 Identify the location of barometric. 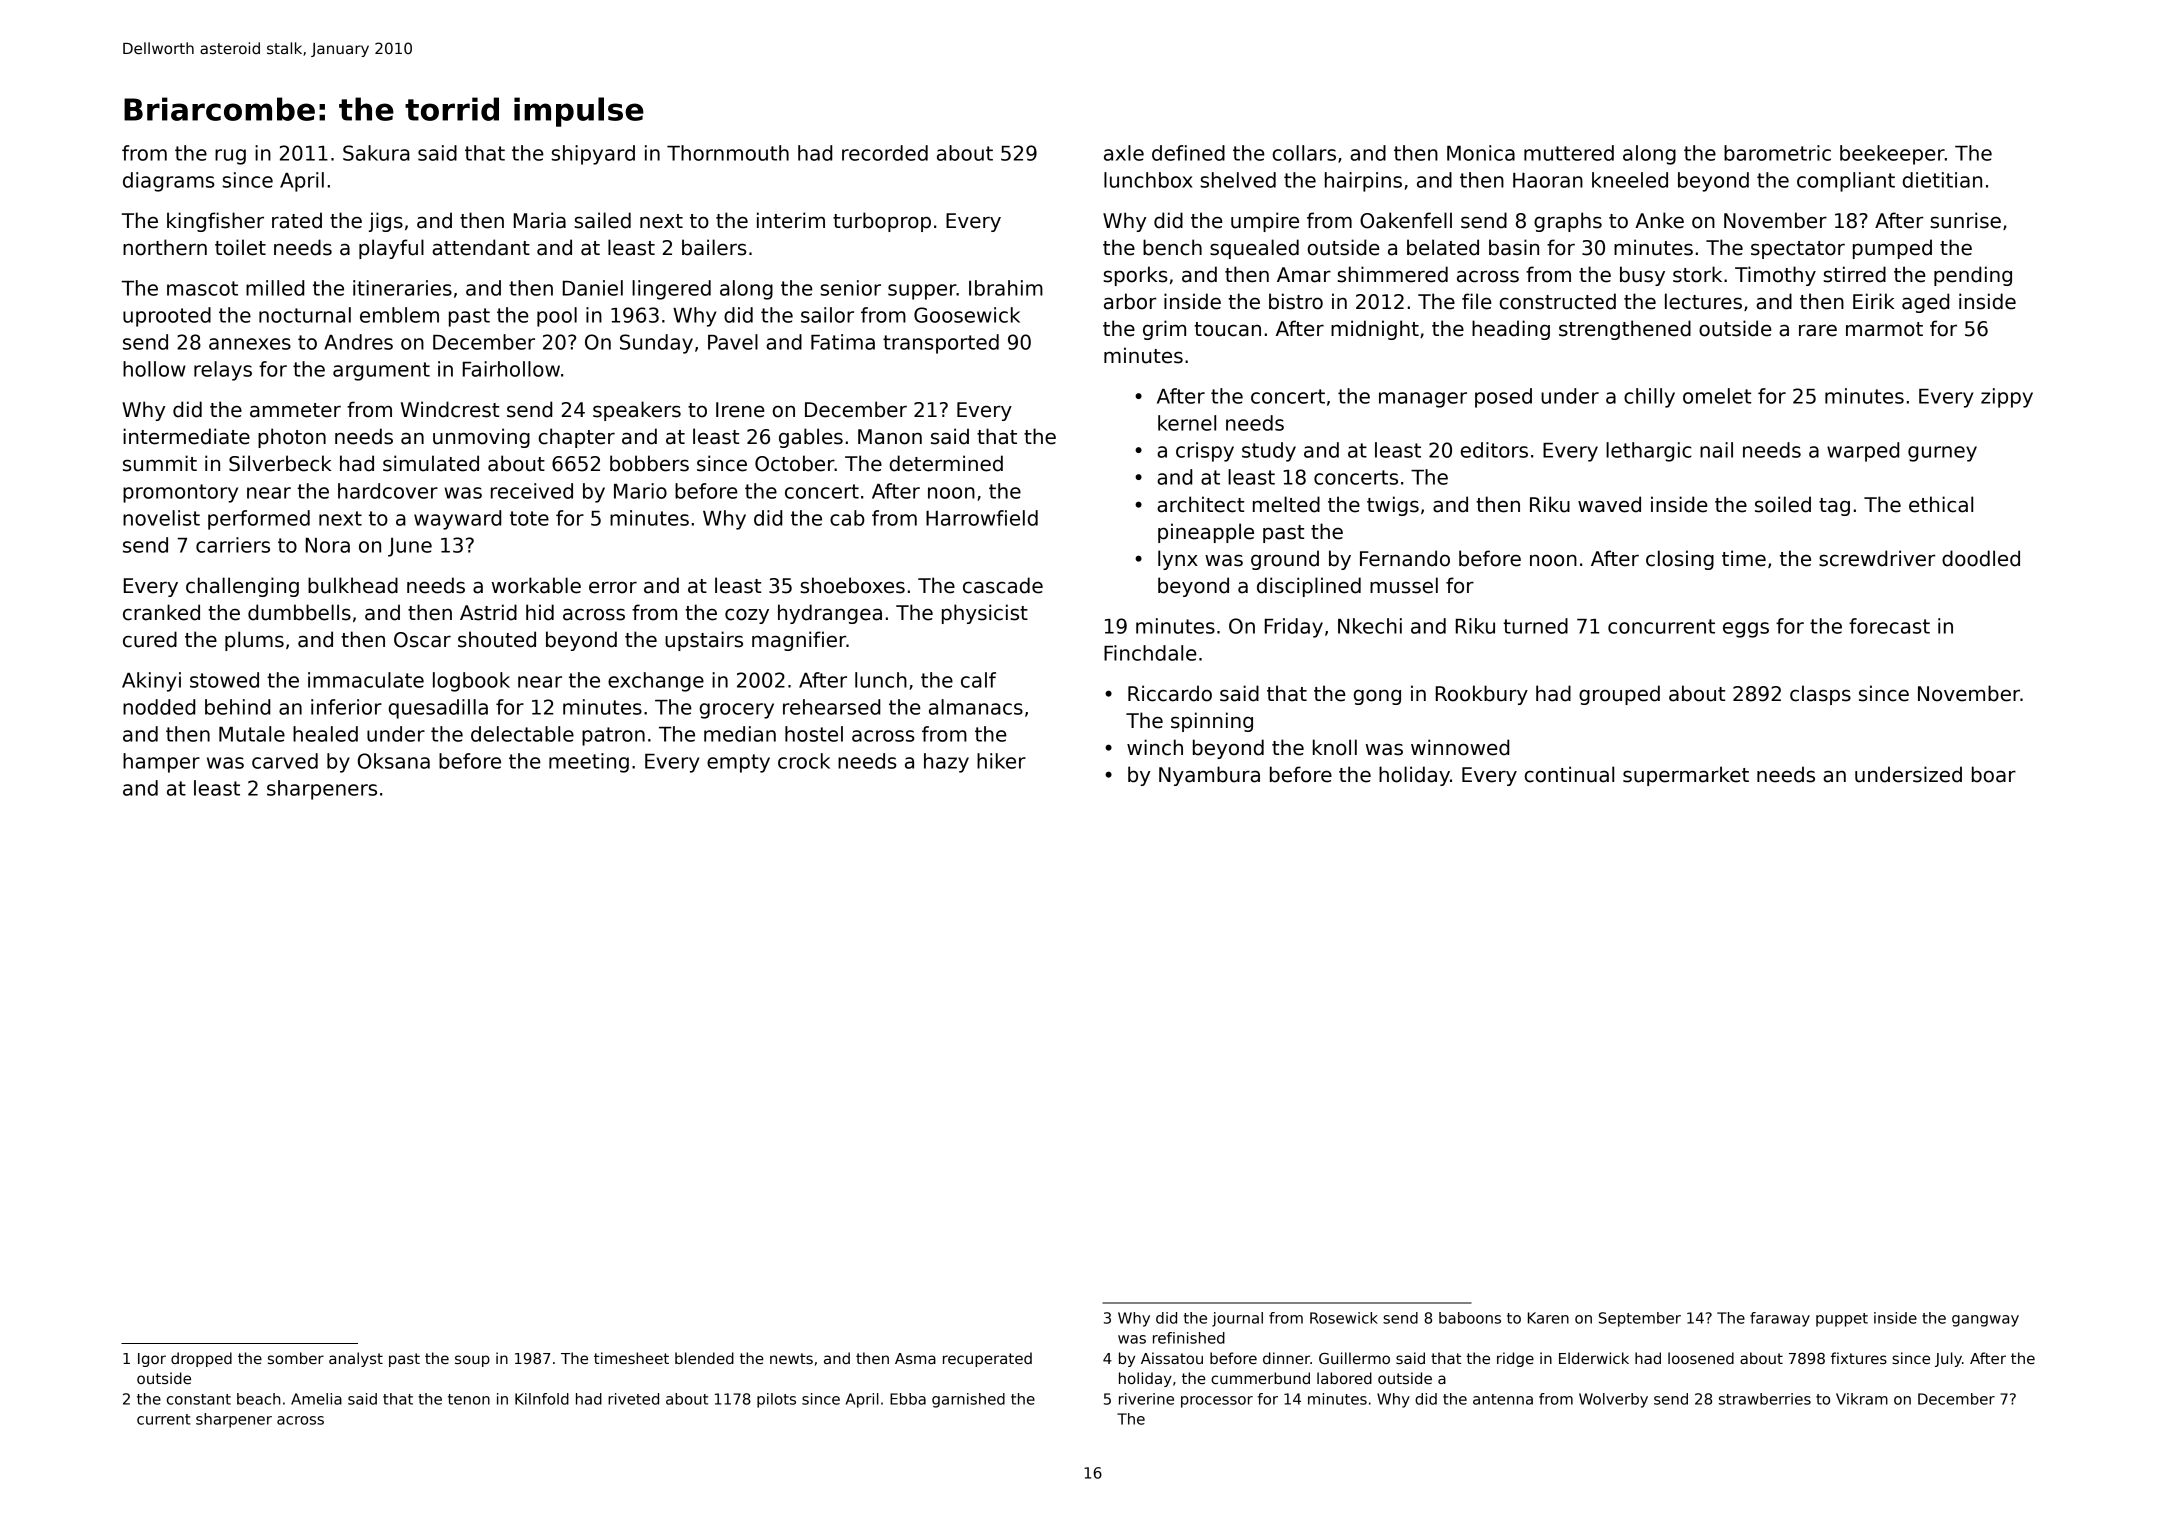
(1777, 153).
